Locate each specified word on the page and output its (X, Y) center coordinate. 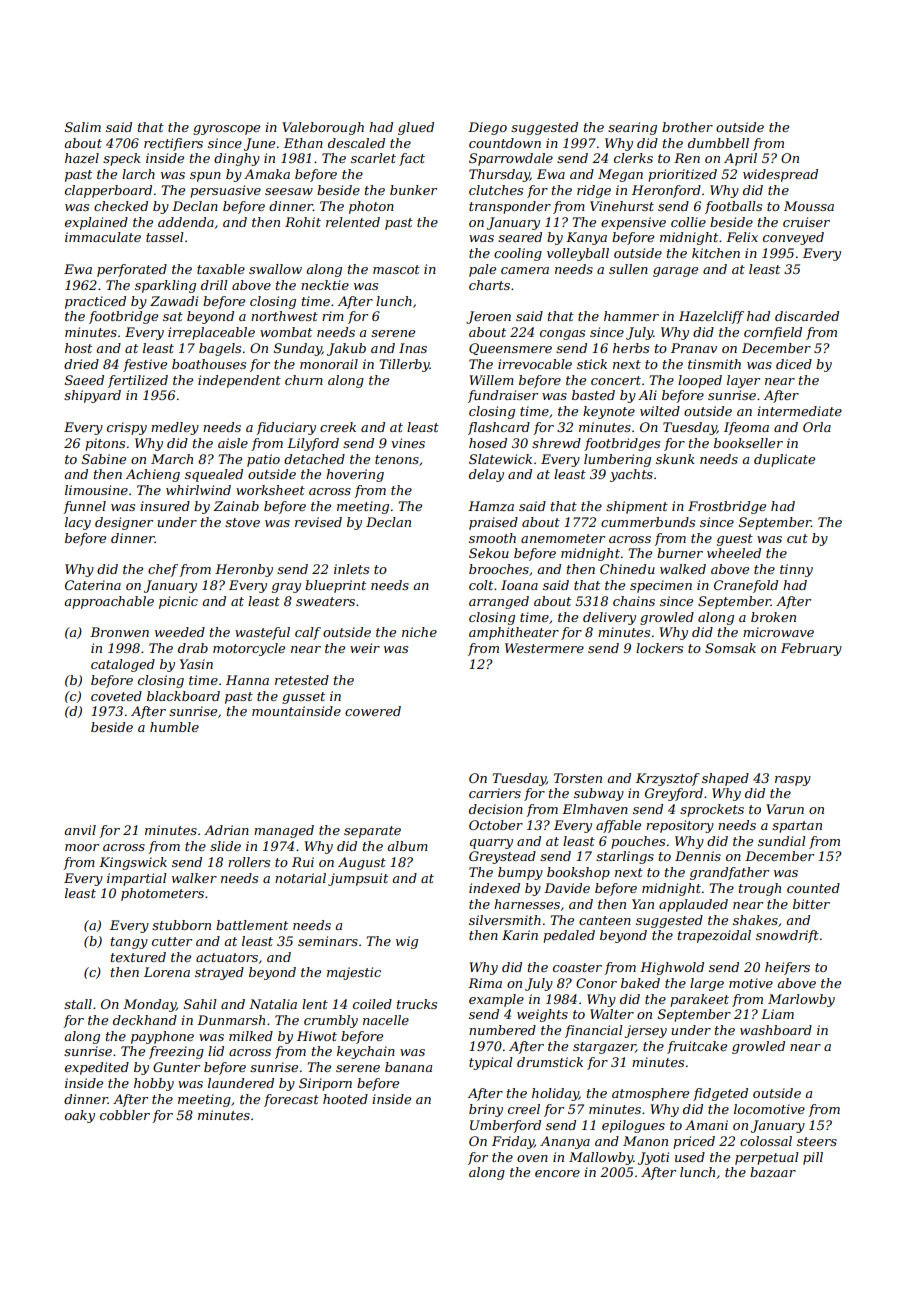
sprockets (712, 810)
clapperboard (108, 191)
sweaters (325, 601)
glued (416, 128)
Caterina (93, 585)
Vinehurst (622, 206)
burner (680, 553)
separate (372, 832)
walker (194, 878)
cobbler (125, 1115)
